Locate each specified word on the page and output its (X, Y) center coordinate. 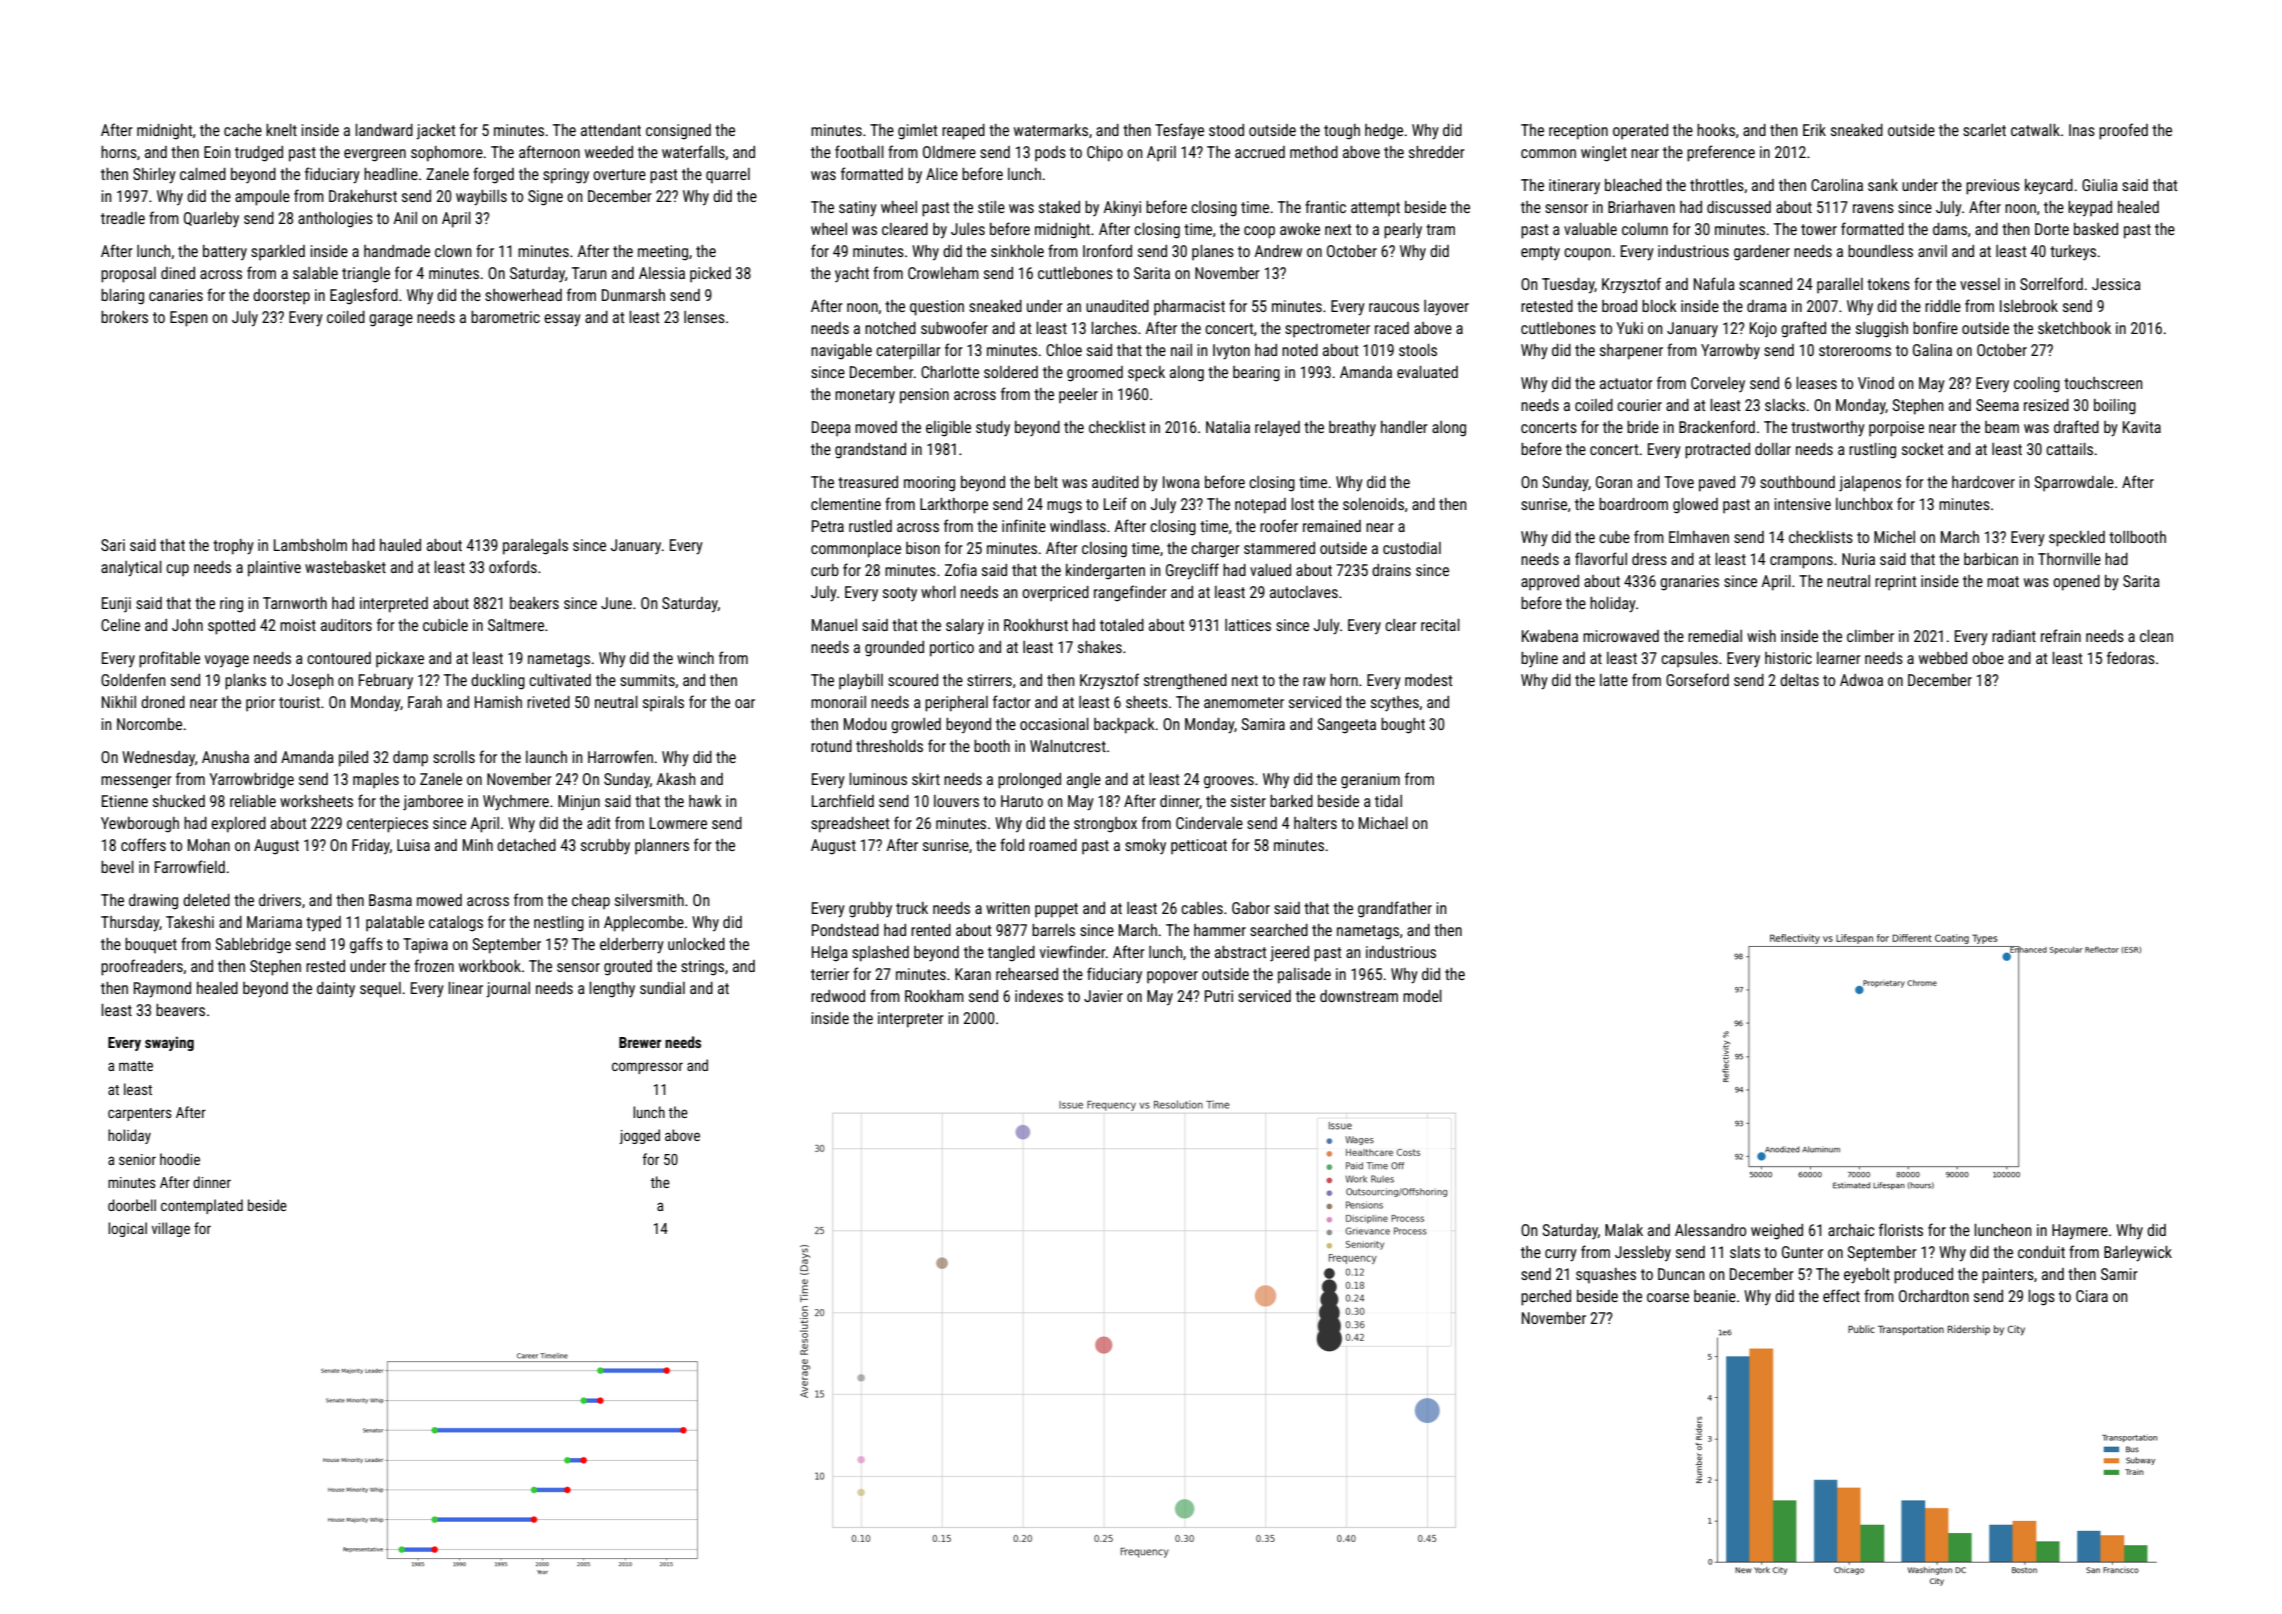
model (1422, 996)
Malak (1624, 1230)
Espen (189, 319)
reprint (1896, 583)
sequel (380, 990)
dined (178, 273)
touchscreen (2103, 383)
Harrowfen (620, 756)
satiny (858, 209)
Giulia (2100, 185)
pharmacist (1189, 308)
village (171, 1229)
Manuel (834, 625)
